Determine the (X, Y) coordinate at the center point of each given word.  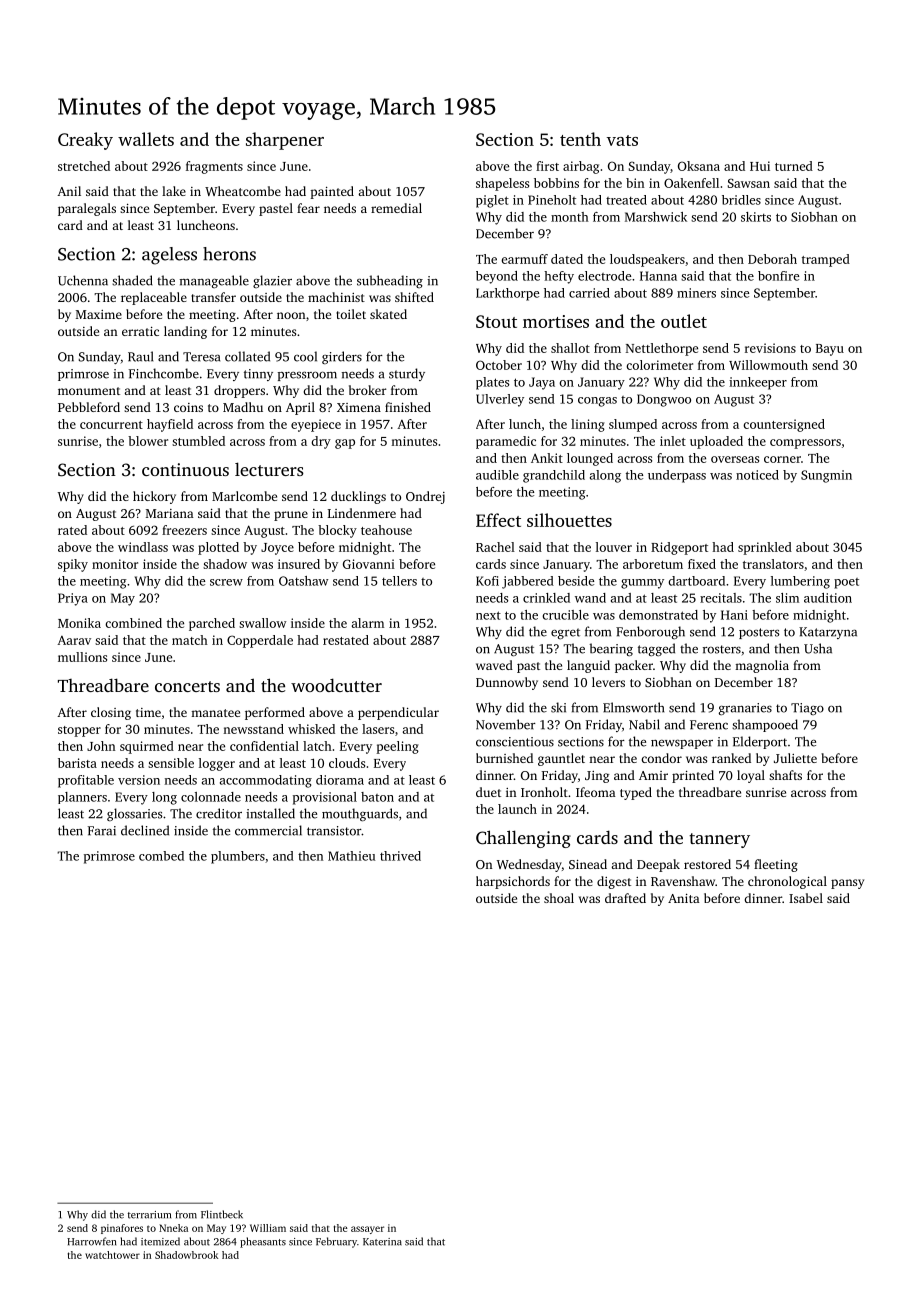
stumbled (198, 441)
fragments (214, 167)
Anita (684, 898)
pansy (847, 884)
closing (111, 713)
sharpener (285, 141)
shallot (570, 348)
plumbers (238, 857)
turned (794, 166)
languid (588, 666)
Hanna (658, 276)
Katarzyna (828, 633)
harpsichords (513, 882)
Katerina (382, 1242)
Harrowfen (91, 1241)
